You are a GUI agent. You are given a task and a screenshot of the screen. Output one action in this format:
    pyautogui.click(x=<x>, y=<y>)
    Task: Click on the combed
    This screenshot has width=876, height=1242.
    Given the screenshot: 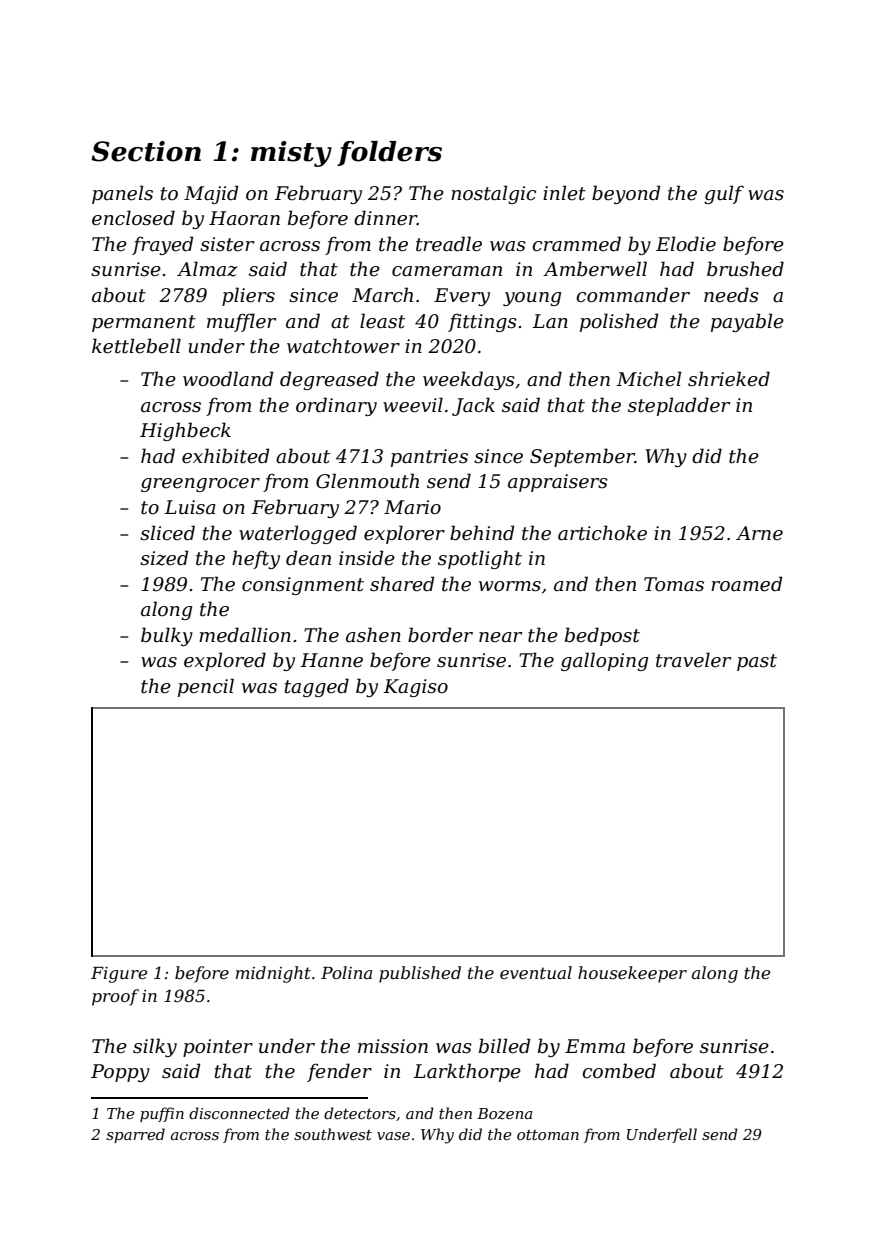 What is the action you would take?
    pyautogui.click(x=619, y=1071)
